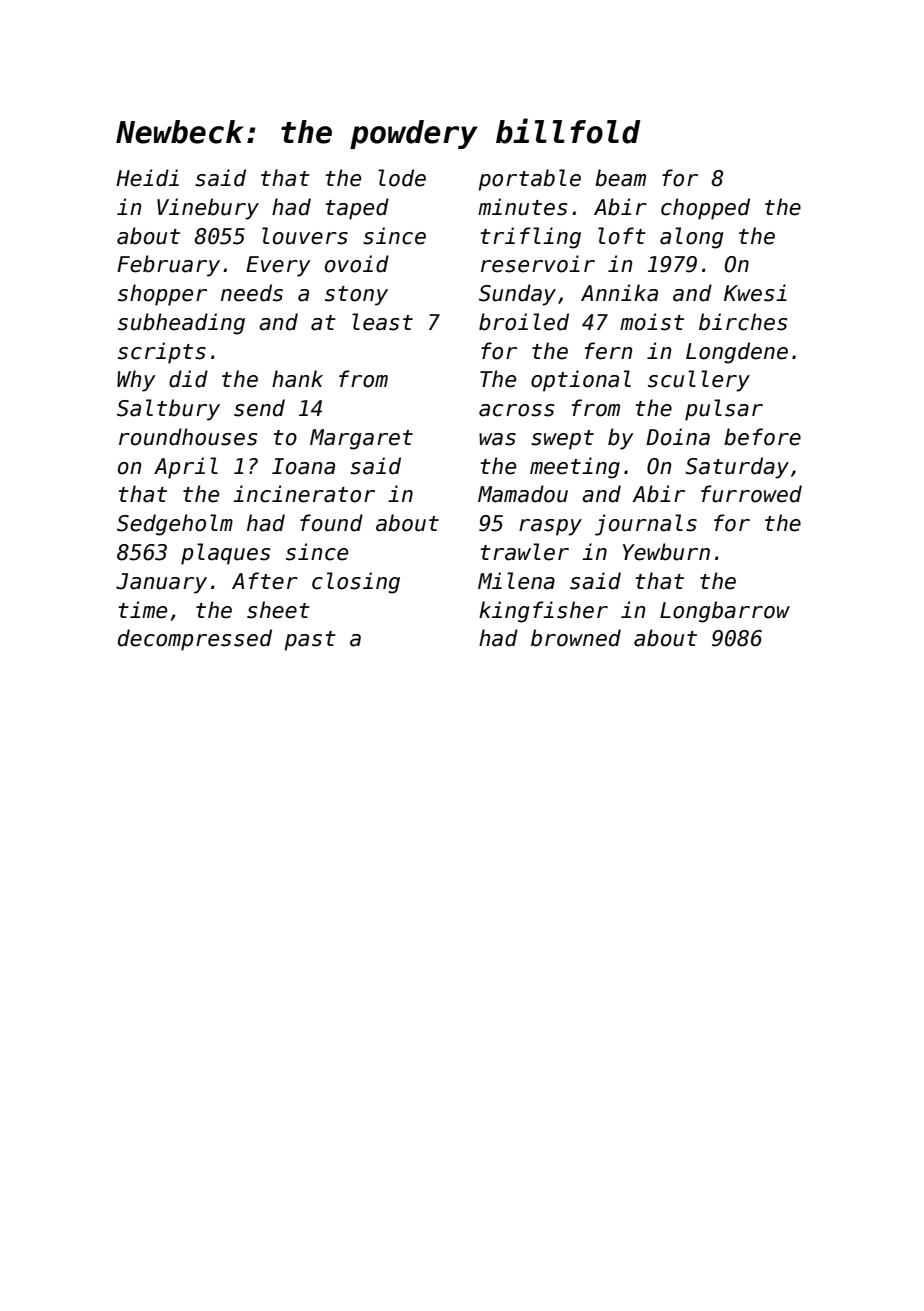  What do you see at coordinates (225, 554) in the document?
I see `plaques` at bounding box center [225, 554].
